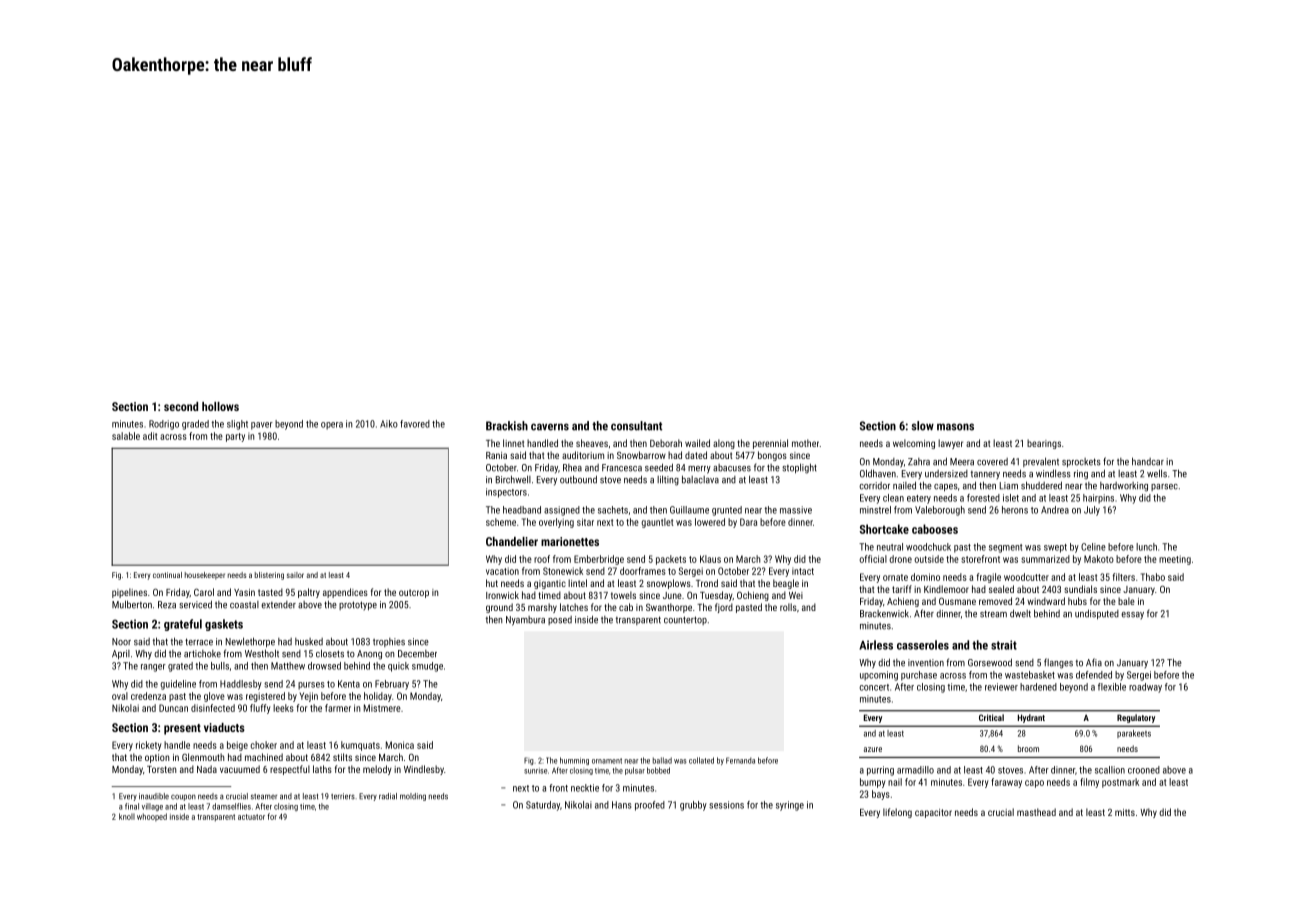  Describe the element at coordinates (235, 437) in the screenshot. I see `party` at that location.
